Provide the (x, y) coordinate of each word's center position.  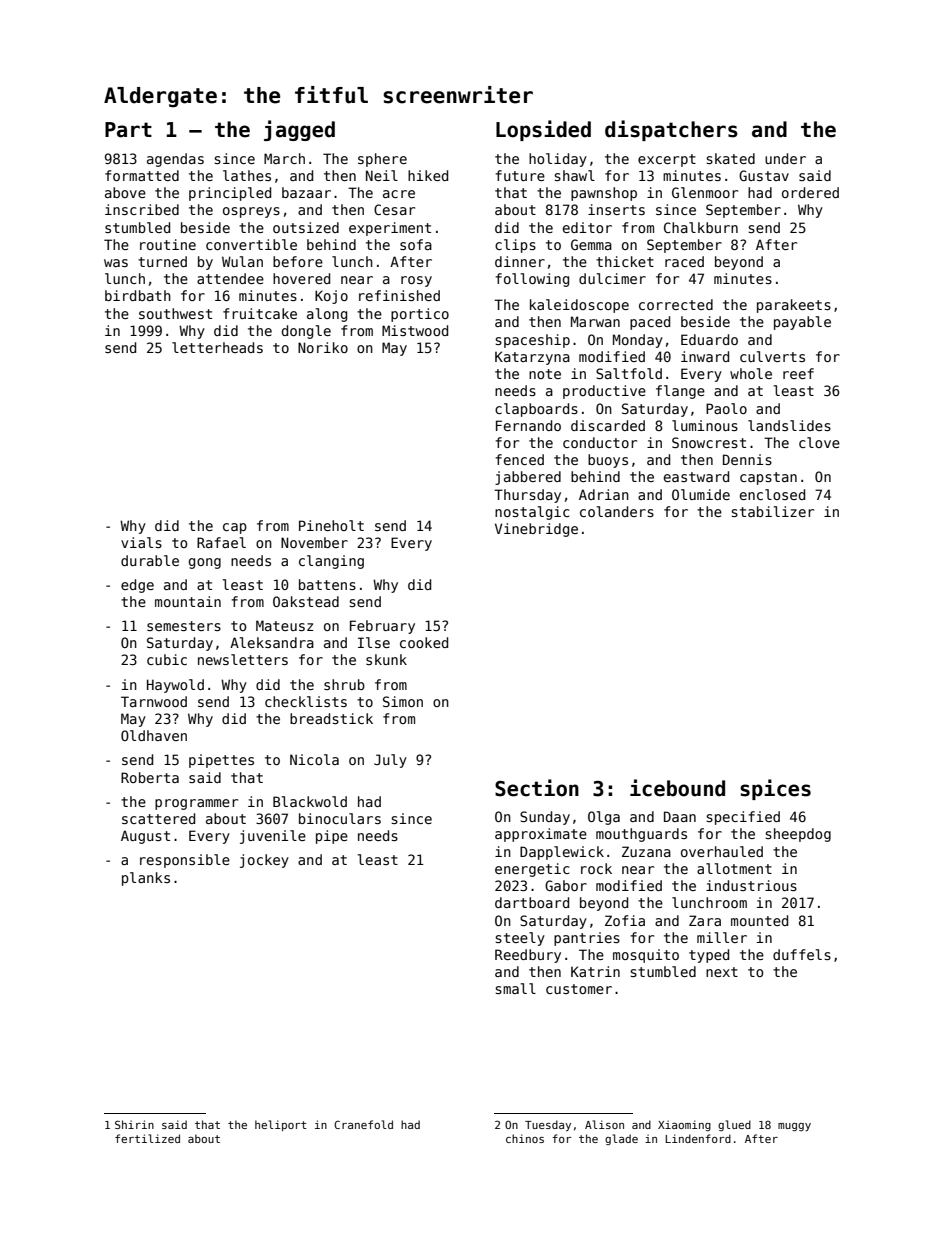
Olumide (701, 494)
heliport (281, 1125)
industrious (751, 885)
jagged (299, 130)
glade (621, 1139)
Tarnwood (154, 701)
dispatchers (671, 130)
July (390, 761)
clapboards (536, 410)
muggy (794, 1127)
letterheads (217, 347)
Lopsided (543, 130)
